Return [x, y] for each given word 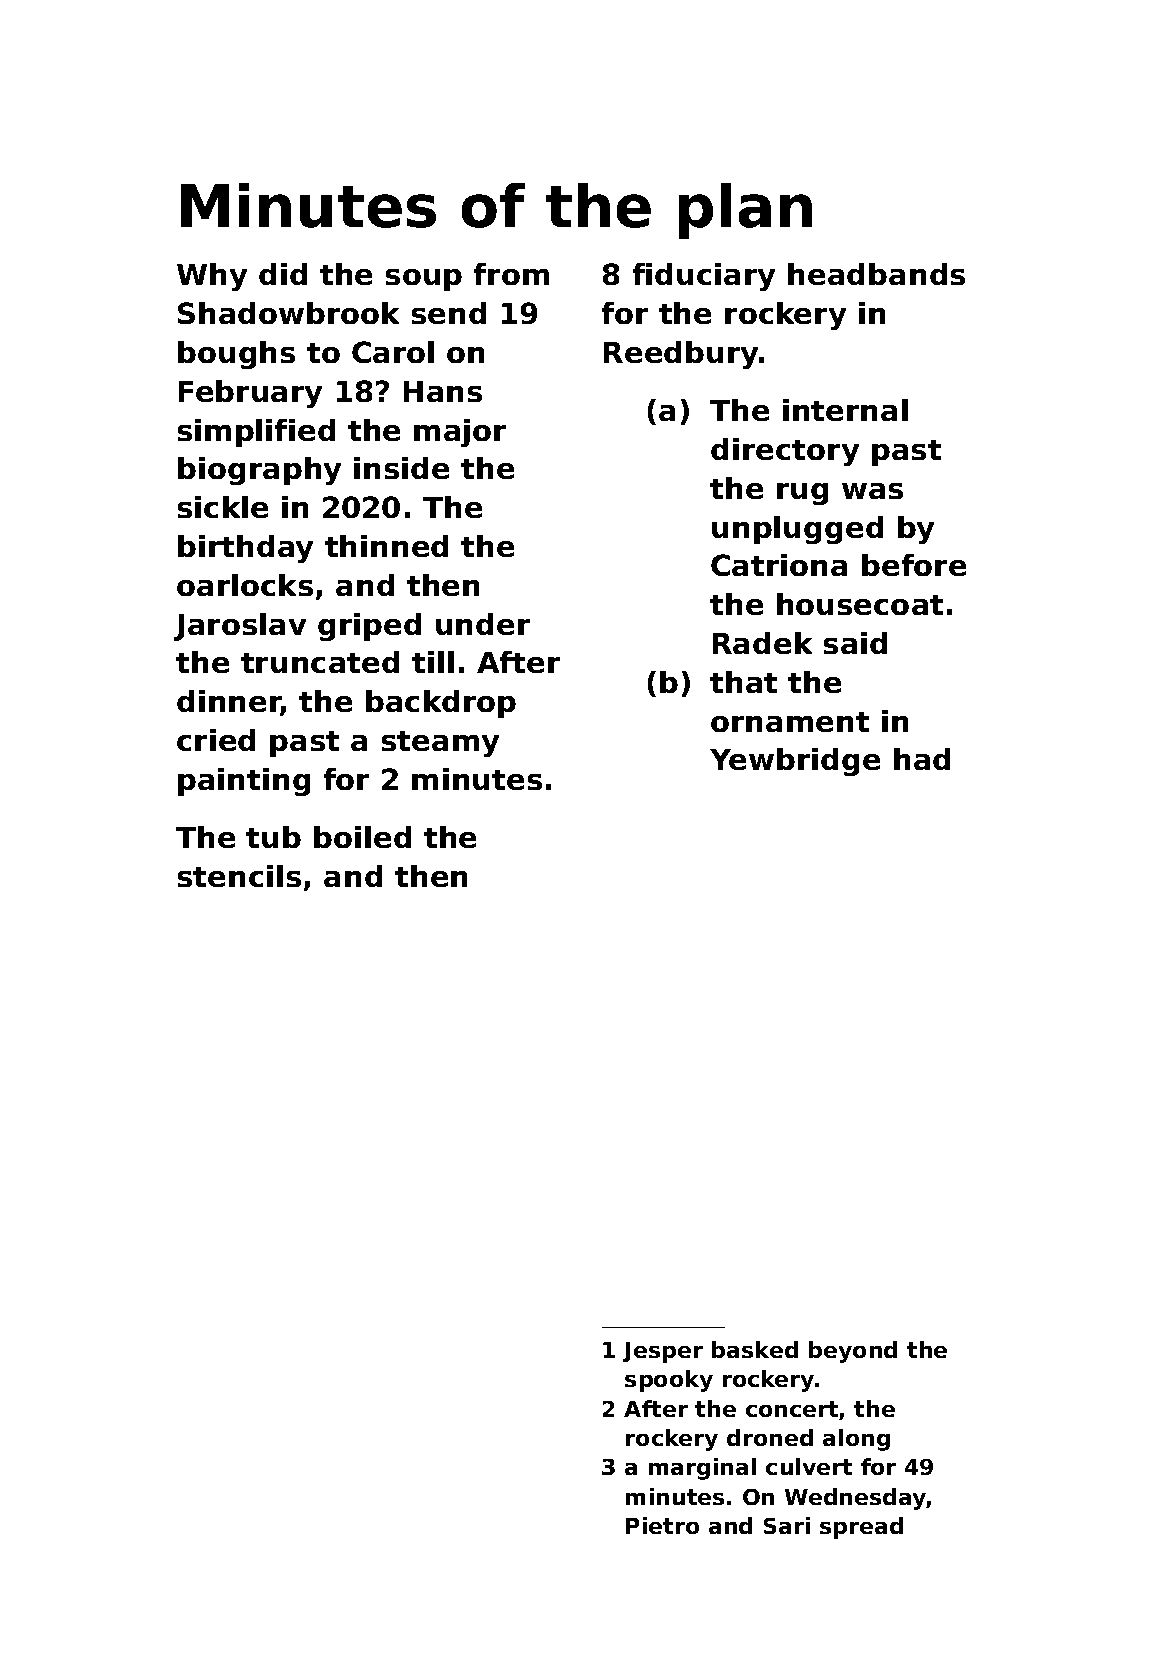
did [283, 274]
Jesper [663, 1352]
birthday [245, 549]
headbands [876, 274]
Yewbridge [795, 762]
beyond [853, 1352]
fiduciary [704, 277]
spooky [669, 1381]
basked [755, 1349]
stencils [239, 876]
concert [792, 1409]
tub [273, 837]
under [483, 624]
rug [802, 494]
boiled [362, 837]
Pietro [662, 1525]
